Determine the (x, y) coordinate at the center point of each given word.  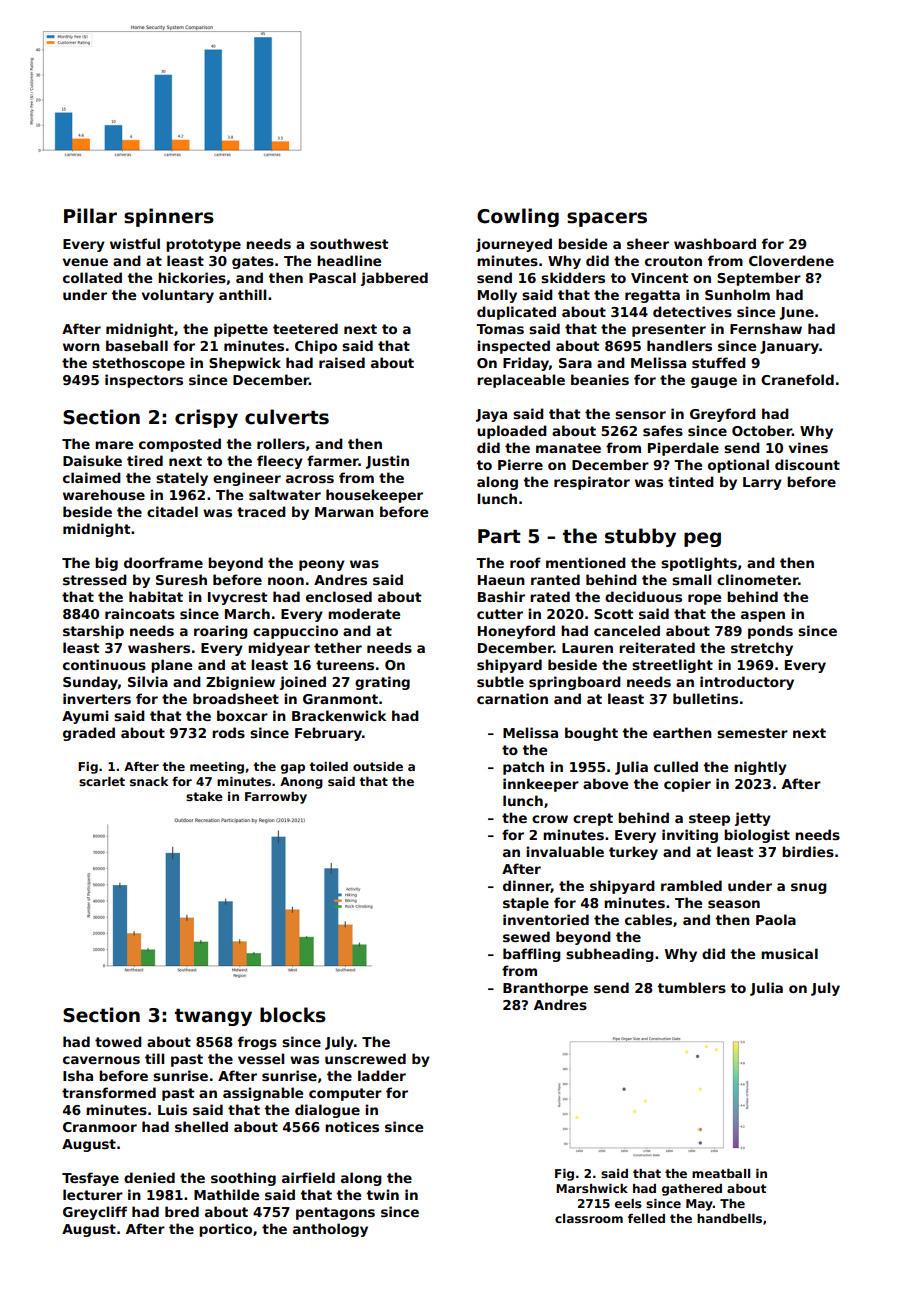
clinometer (757, 579)
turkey (633, 853)
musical (789, 953)
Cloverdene (791, 260)
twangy (213, 1017)
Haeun (501, 580)
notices (352, 1126)
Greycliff (95, 1213)
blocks (293, 1015)
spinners (169, 217)
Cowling (518, 217)
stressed (95, 579)
